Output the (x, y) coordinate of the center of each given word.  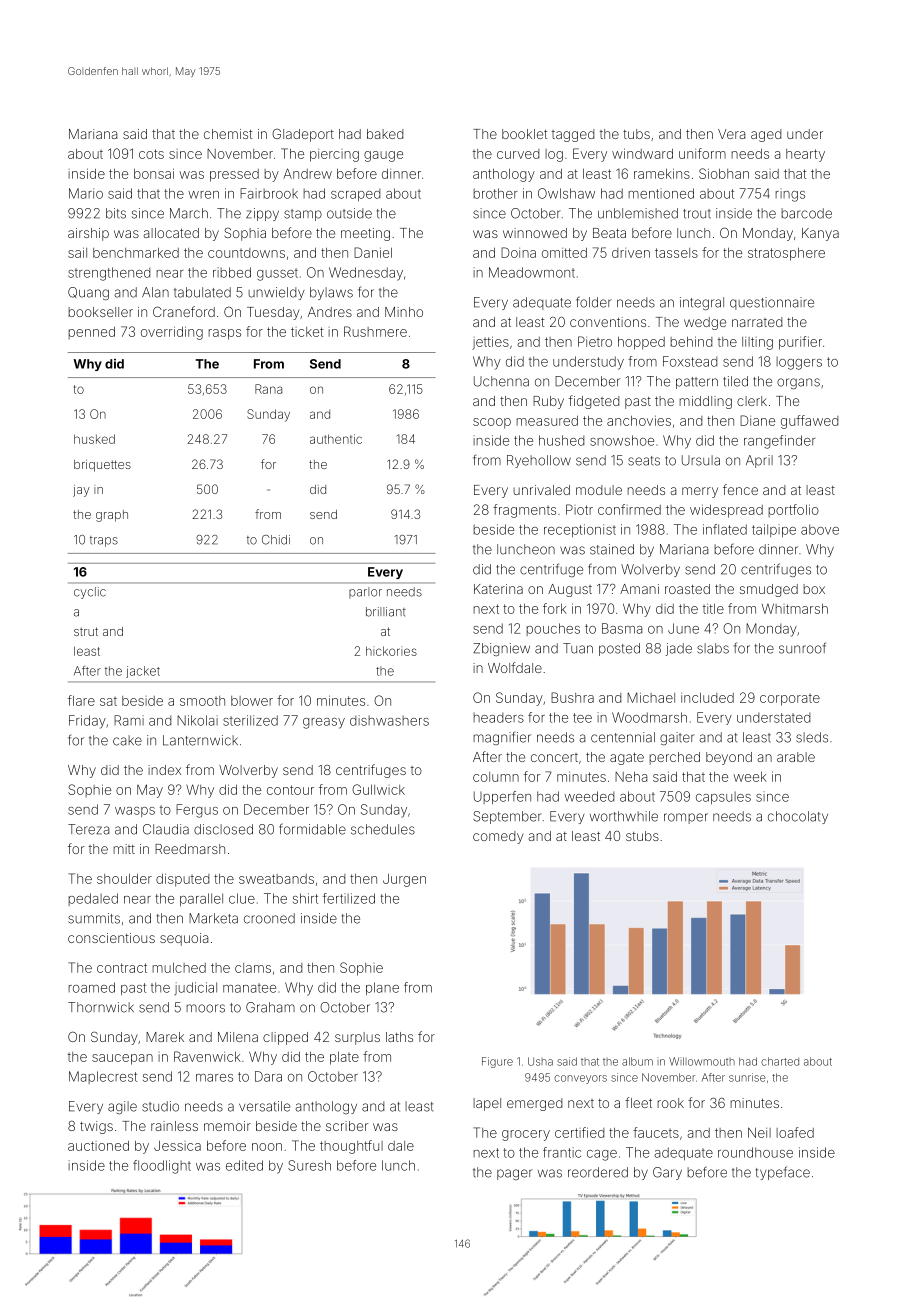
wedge (705, 323)
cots (151, 154)
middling (705, 402)
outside (349, 213)
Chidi (276, 540)
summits (94, 918)
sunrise (747, 1077)
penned (91, 333)
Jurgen (404, 880)
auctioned (98, 1146)
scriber (347, 1126)
